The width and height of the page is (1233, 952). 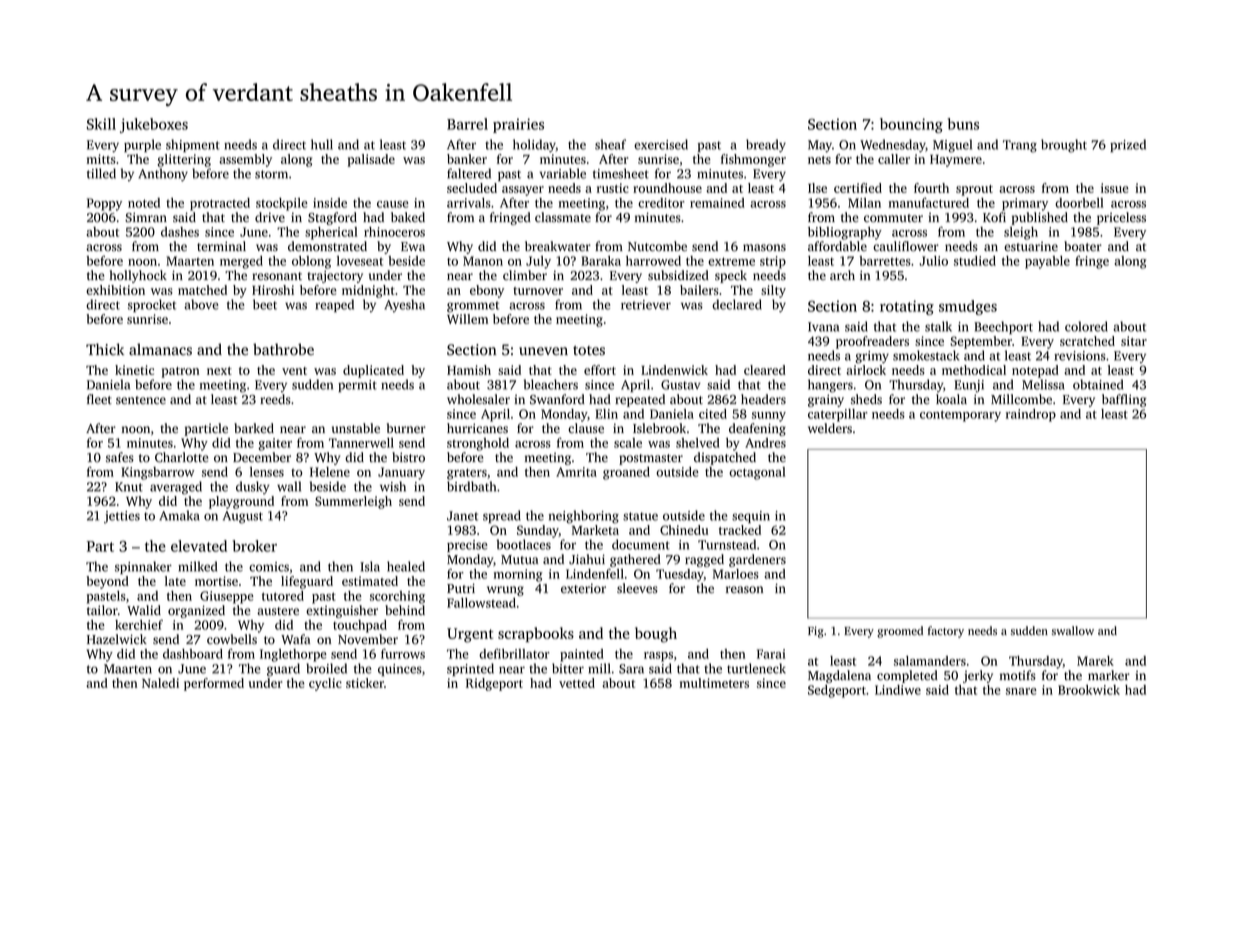 I want to click on Poppy, so click(x=104, y=204).
